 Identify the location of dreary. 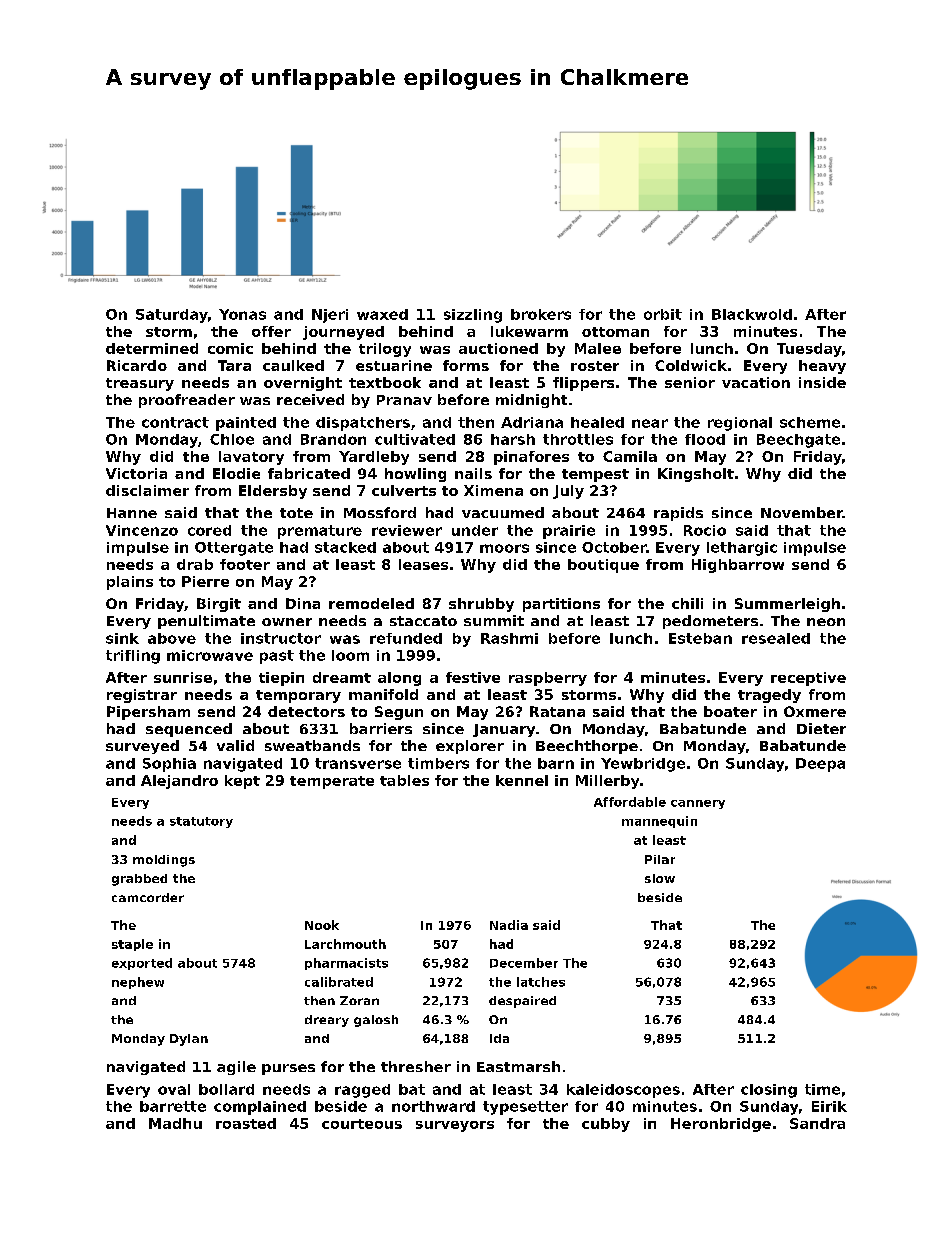
(327, 1021).
